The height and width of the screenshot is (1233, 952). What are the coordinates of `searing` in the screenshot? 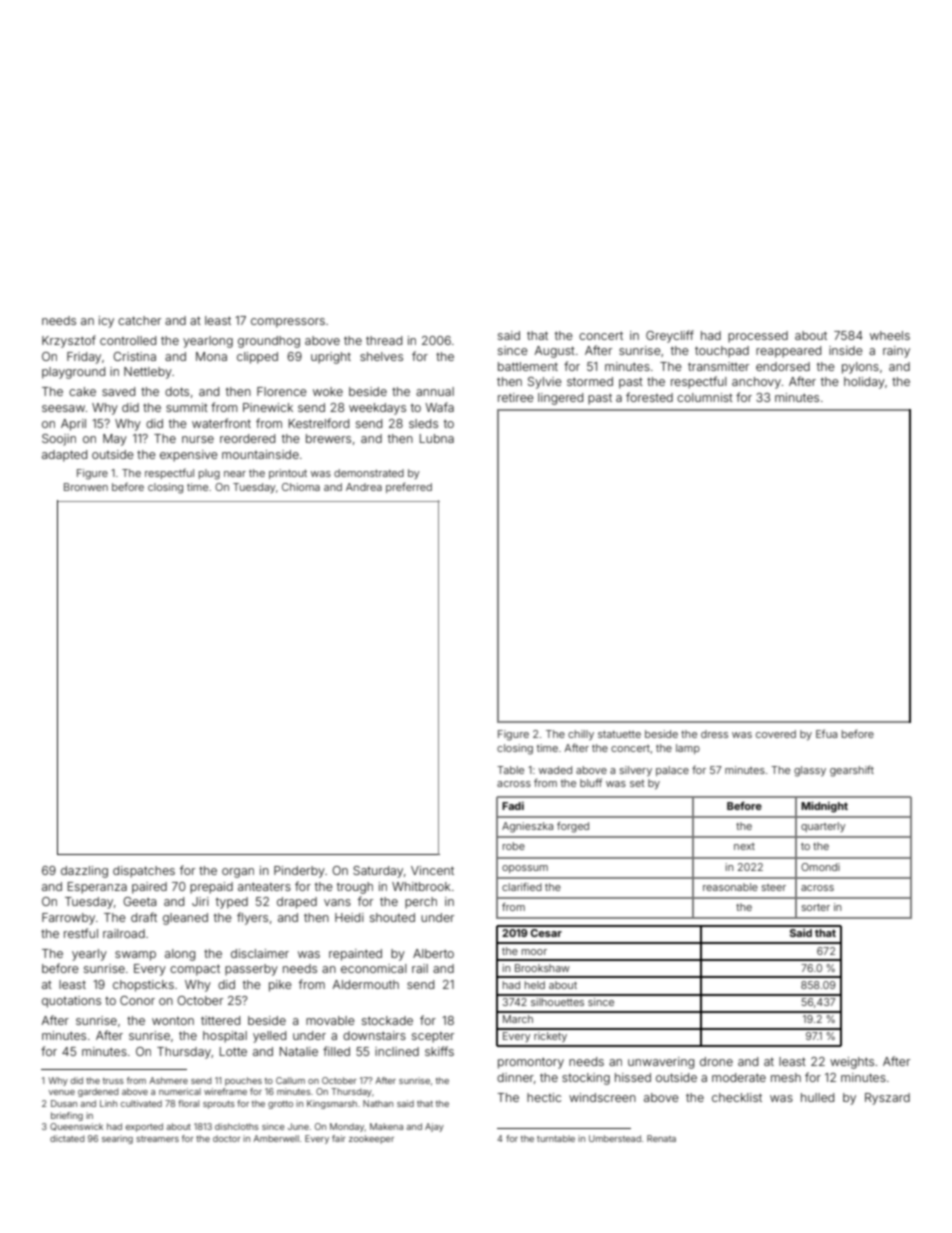 It's located at (117, 1139).
